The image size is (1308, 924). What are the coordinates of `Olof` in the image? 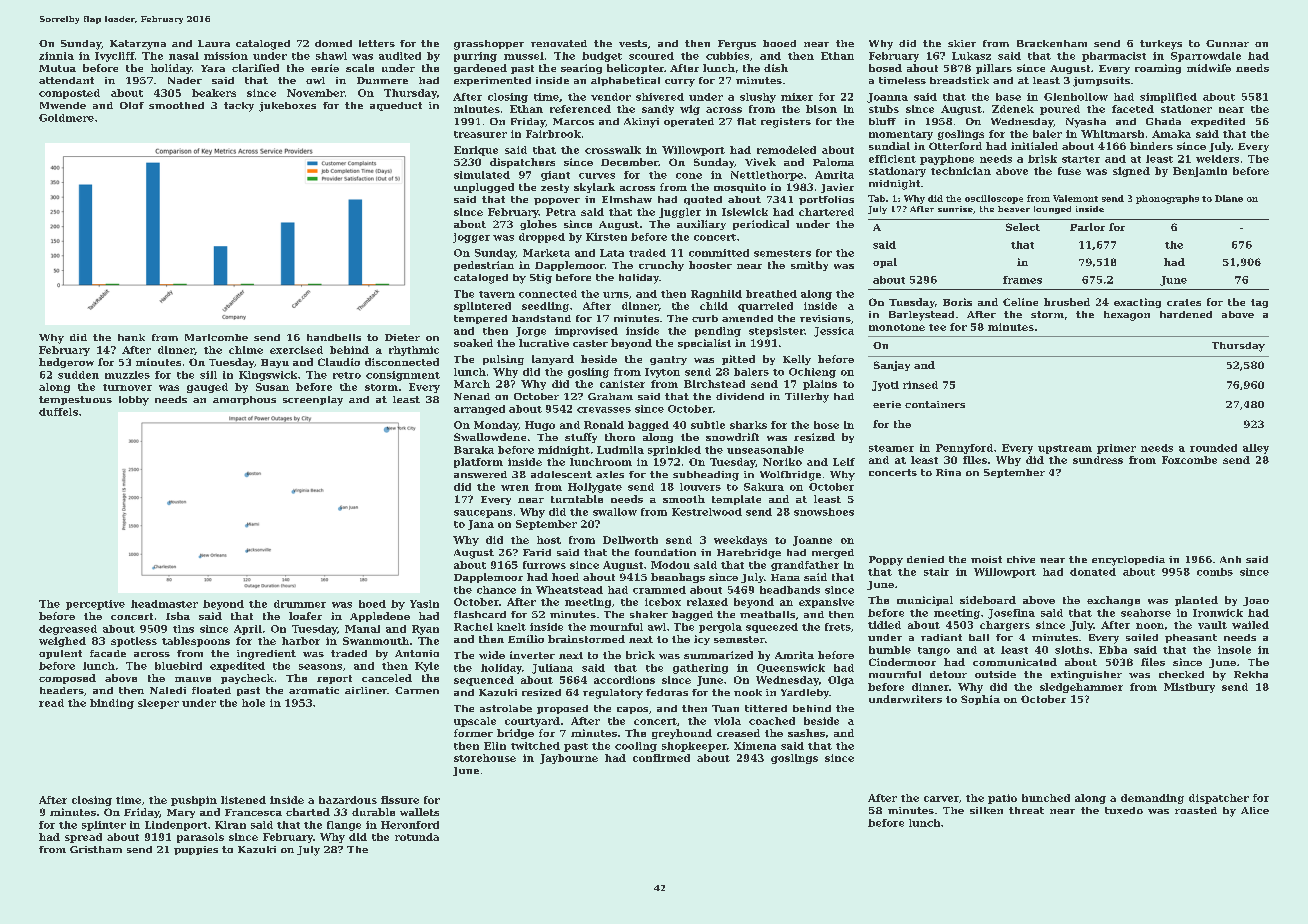 It's located at (132, 105).
